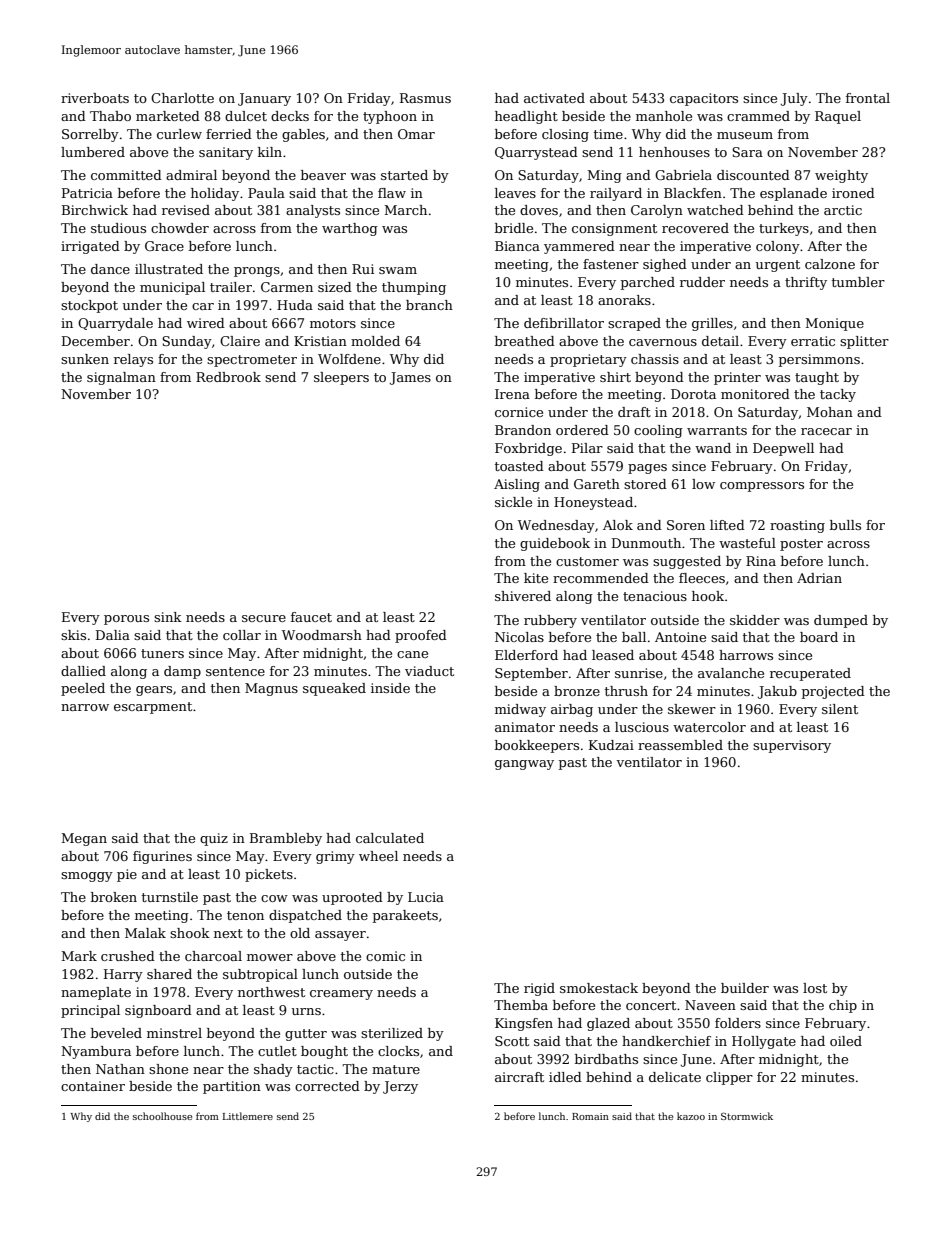 This screenshot has height=1233, width=952. Describe the element at coordinates (841, 621) in the screenshot. I see `dumped` at that location.
